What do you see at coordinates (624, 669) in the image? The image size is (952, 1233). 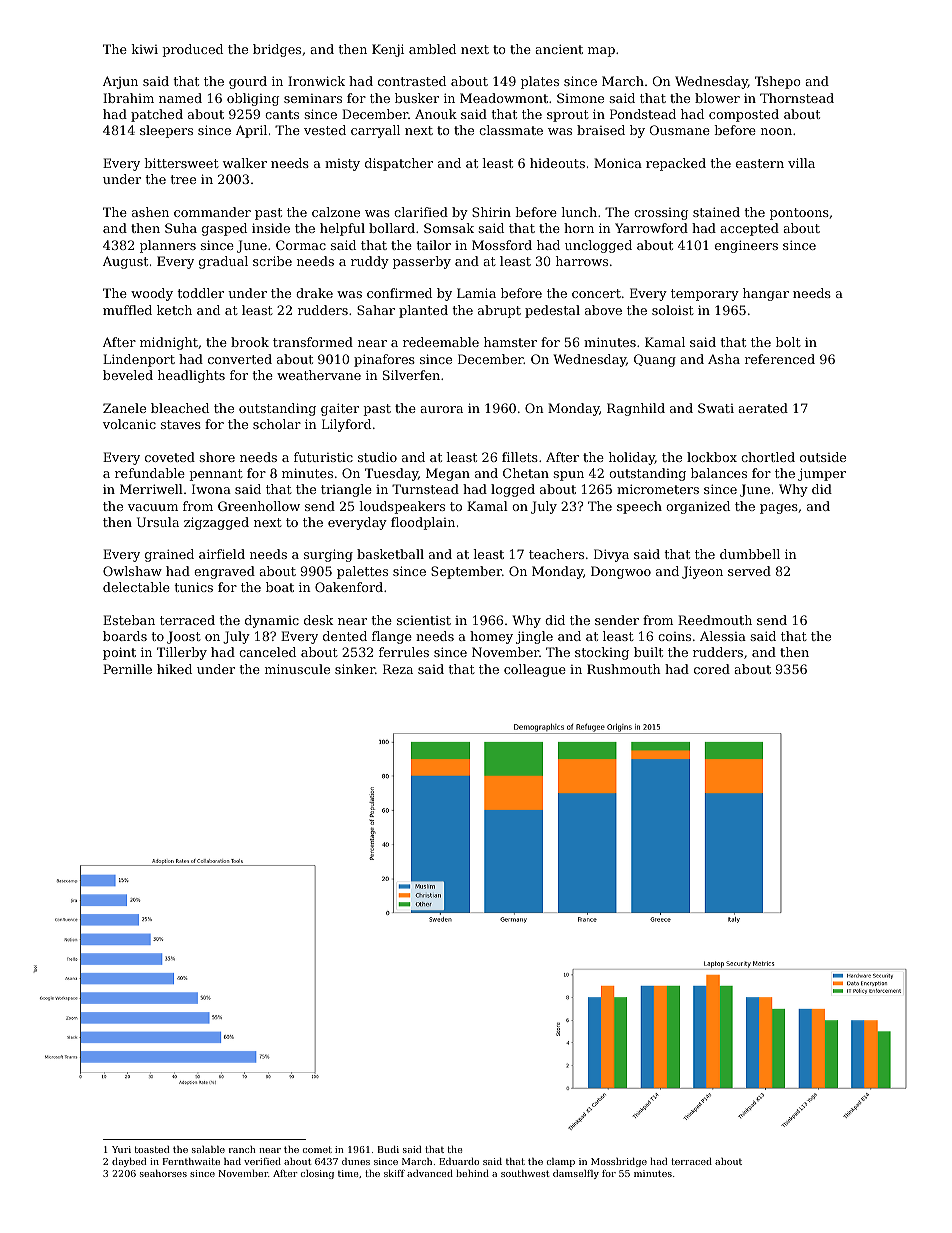 I see `Rushmouth` at bounding box center [624, 669].
